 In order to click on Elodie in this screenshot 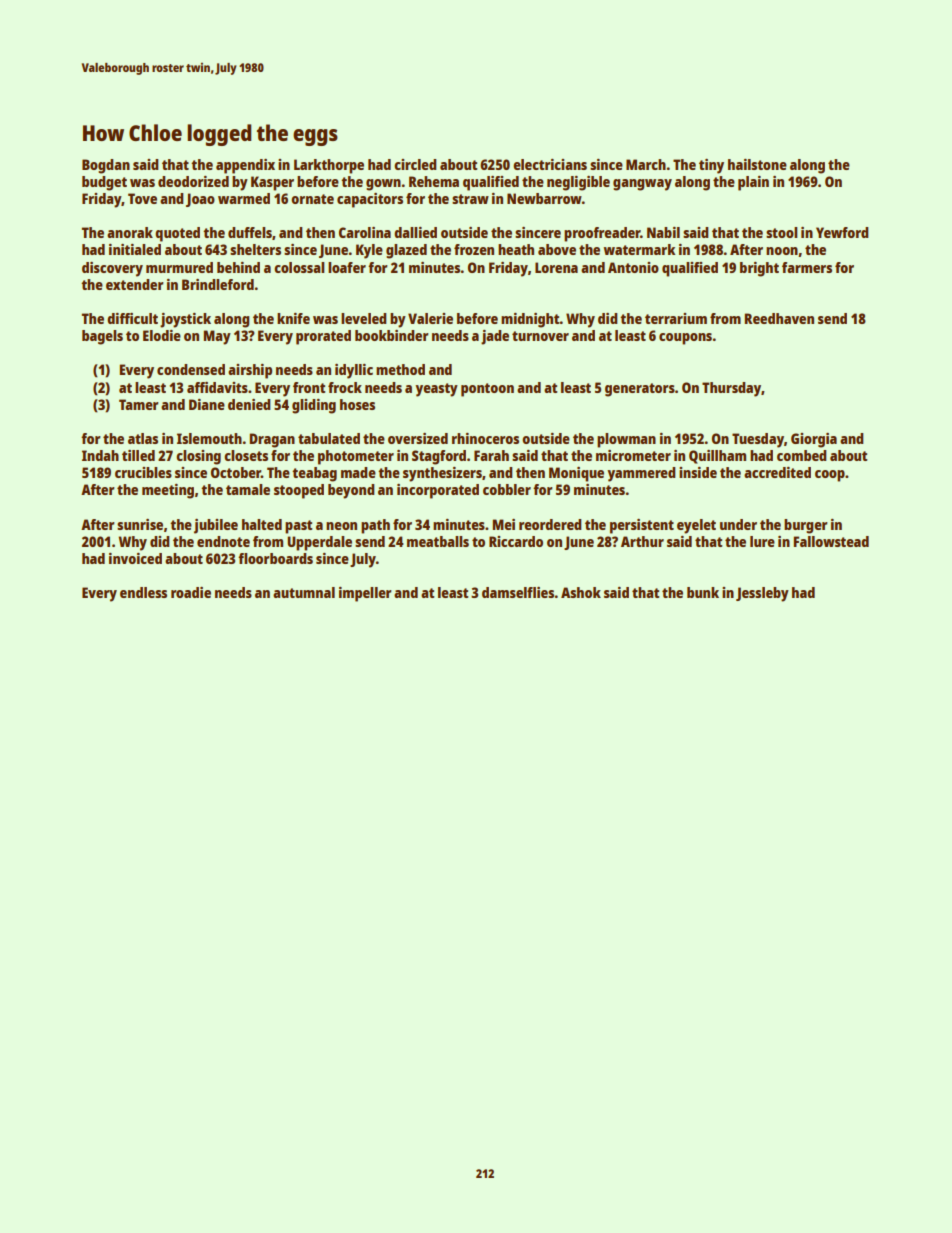, I will do `click(162, 335)`.
